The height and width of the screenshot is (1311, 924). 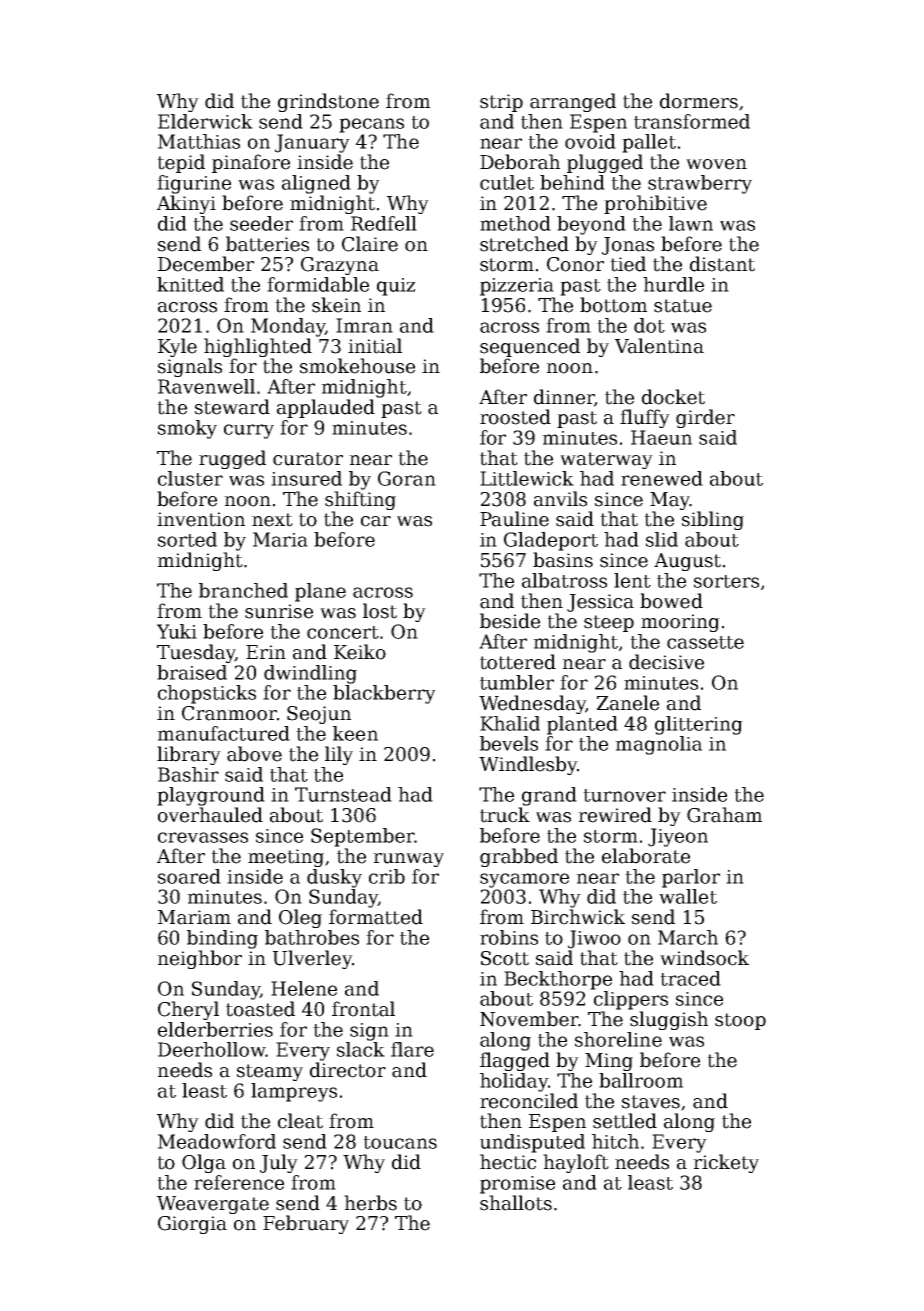 What do you see at coordinates (357, 366) in the screenshot?
I see `smokehouse` at bounding box center [357, 366].
